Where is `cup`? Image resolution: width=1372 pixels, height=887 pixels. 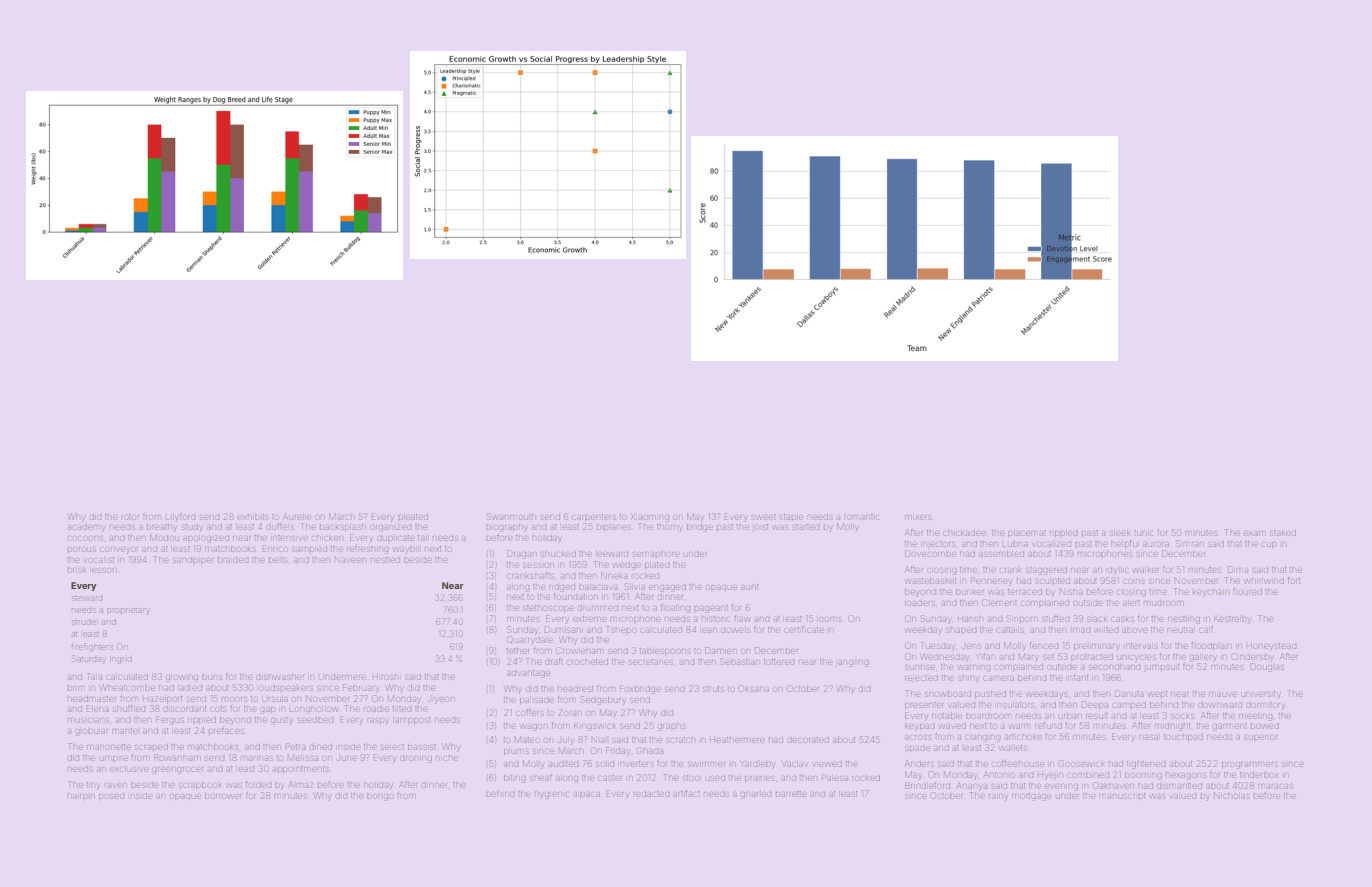 cup is located at coordinates (1269, 544).
